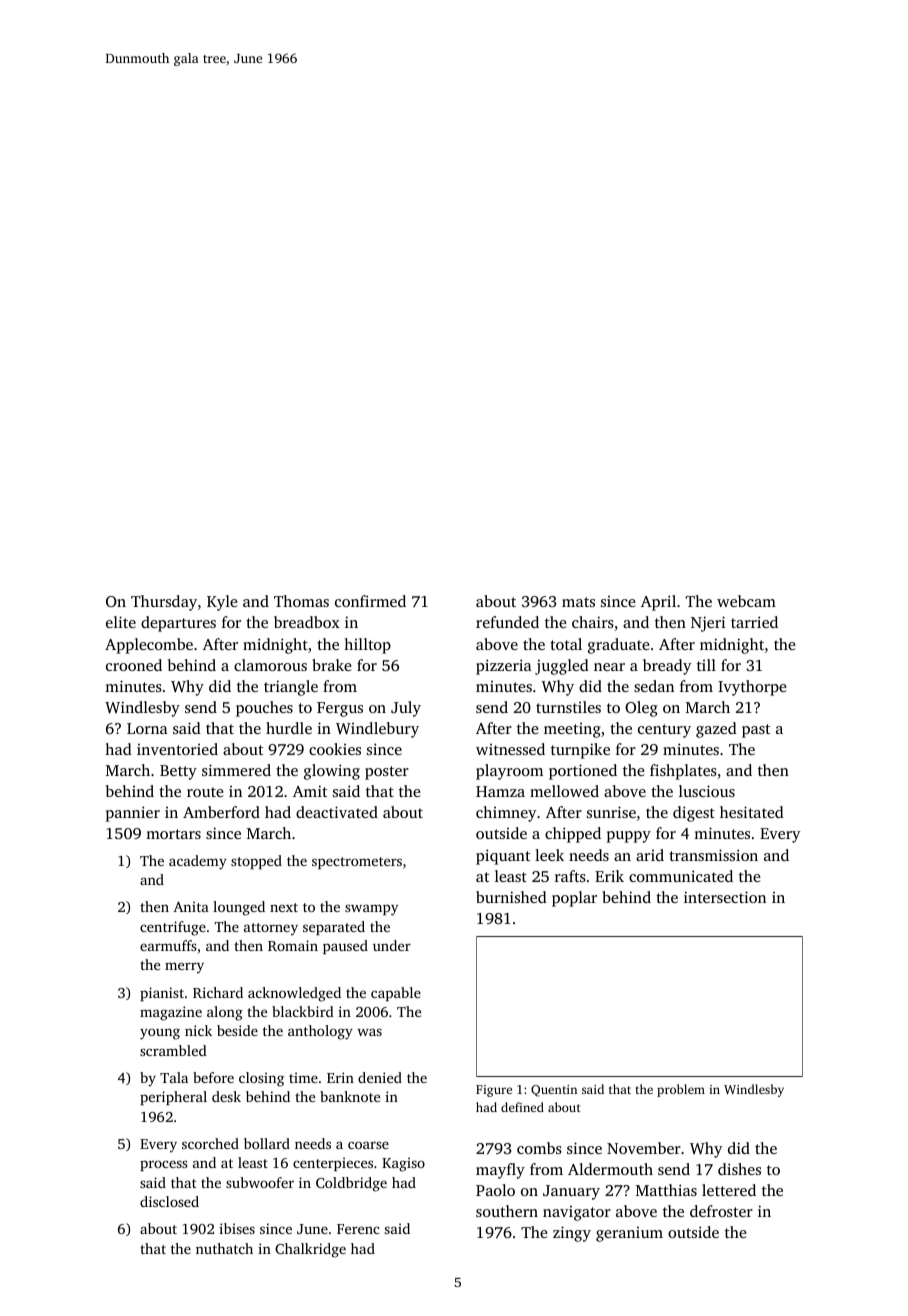 The image size is (908, 1316). I want to click on Betty, so click(178, 772).
